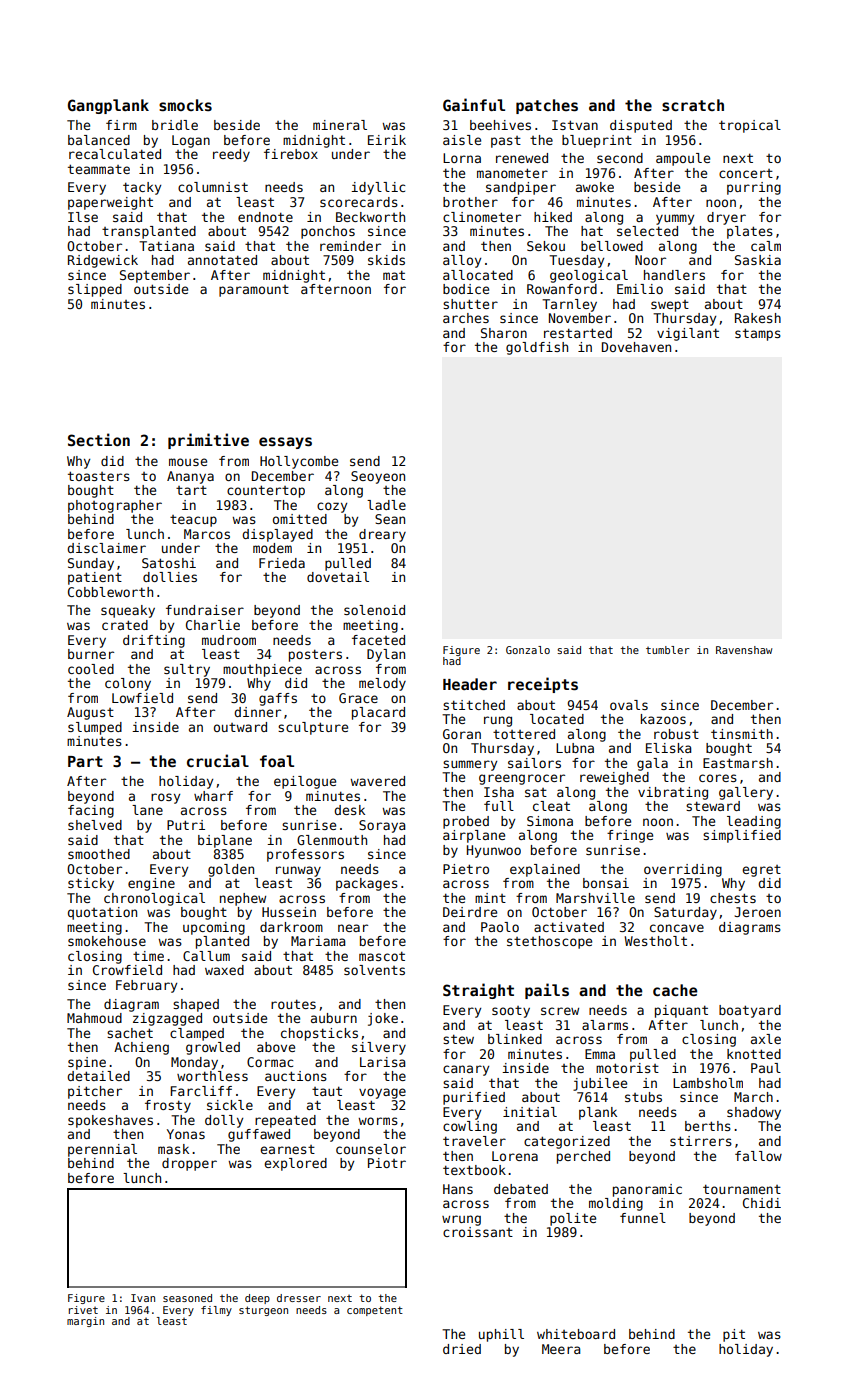  I want to click on Ravenshaw, so click(744, 650).
